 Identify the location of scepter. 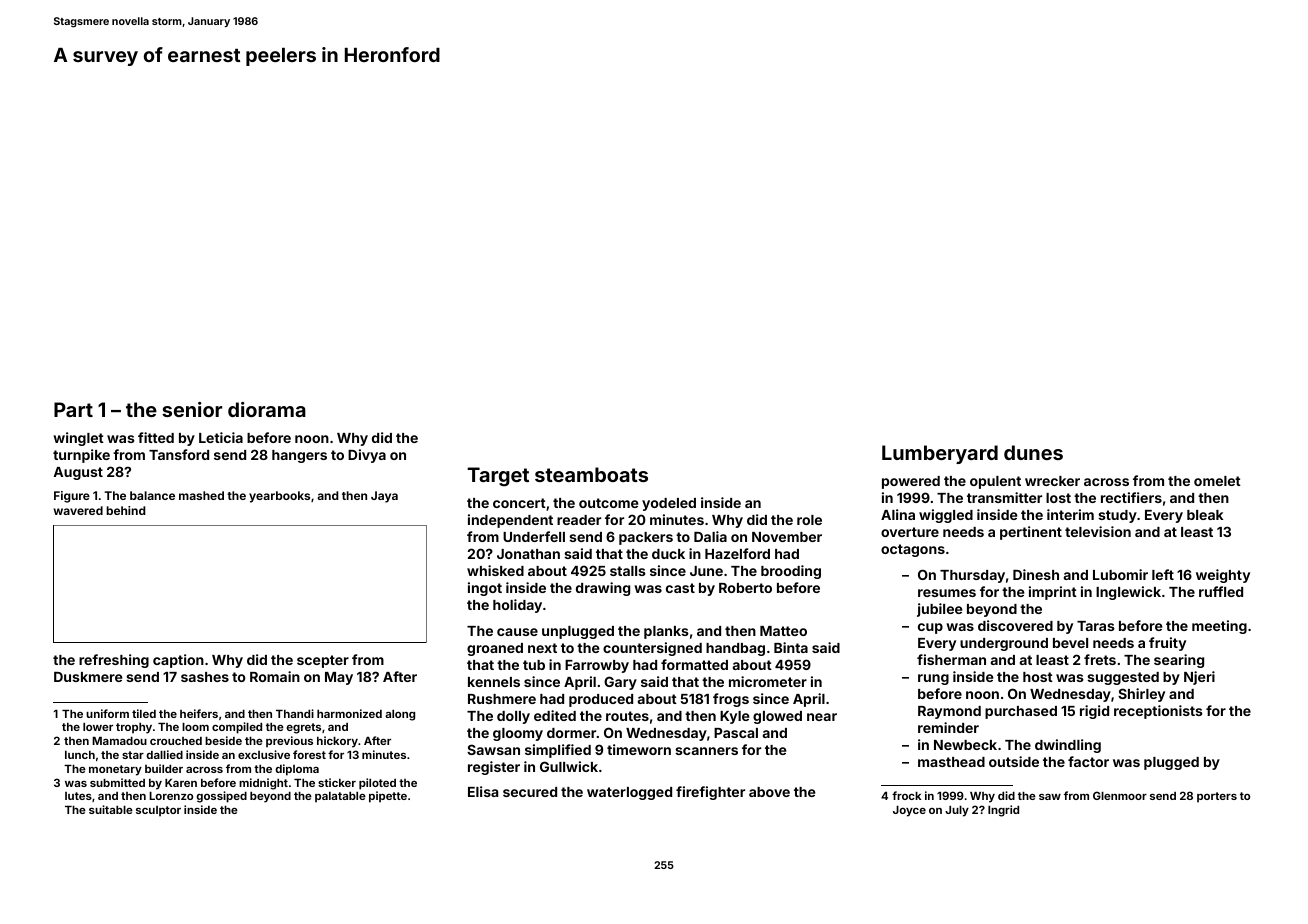
(323, 661).
